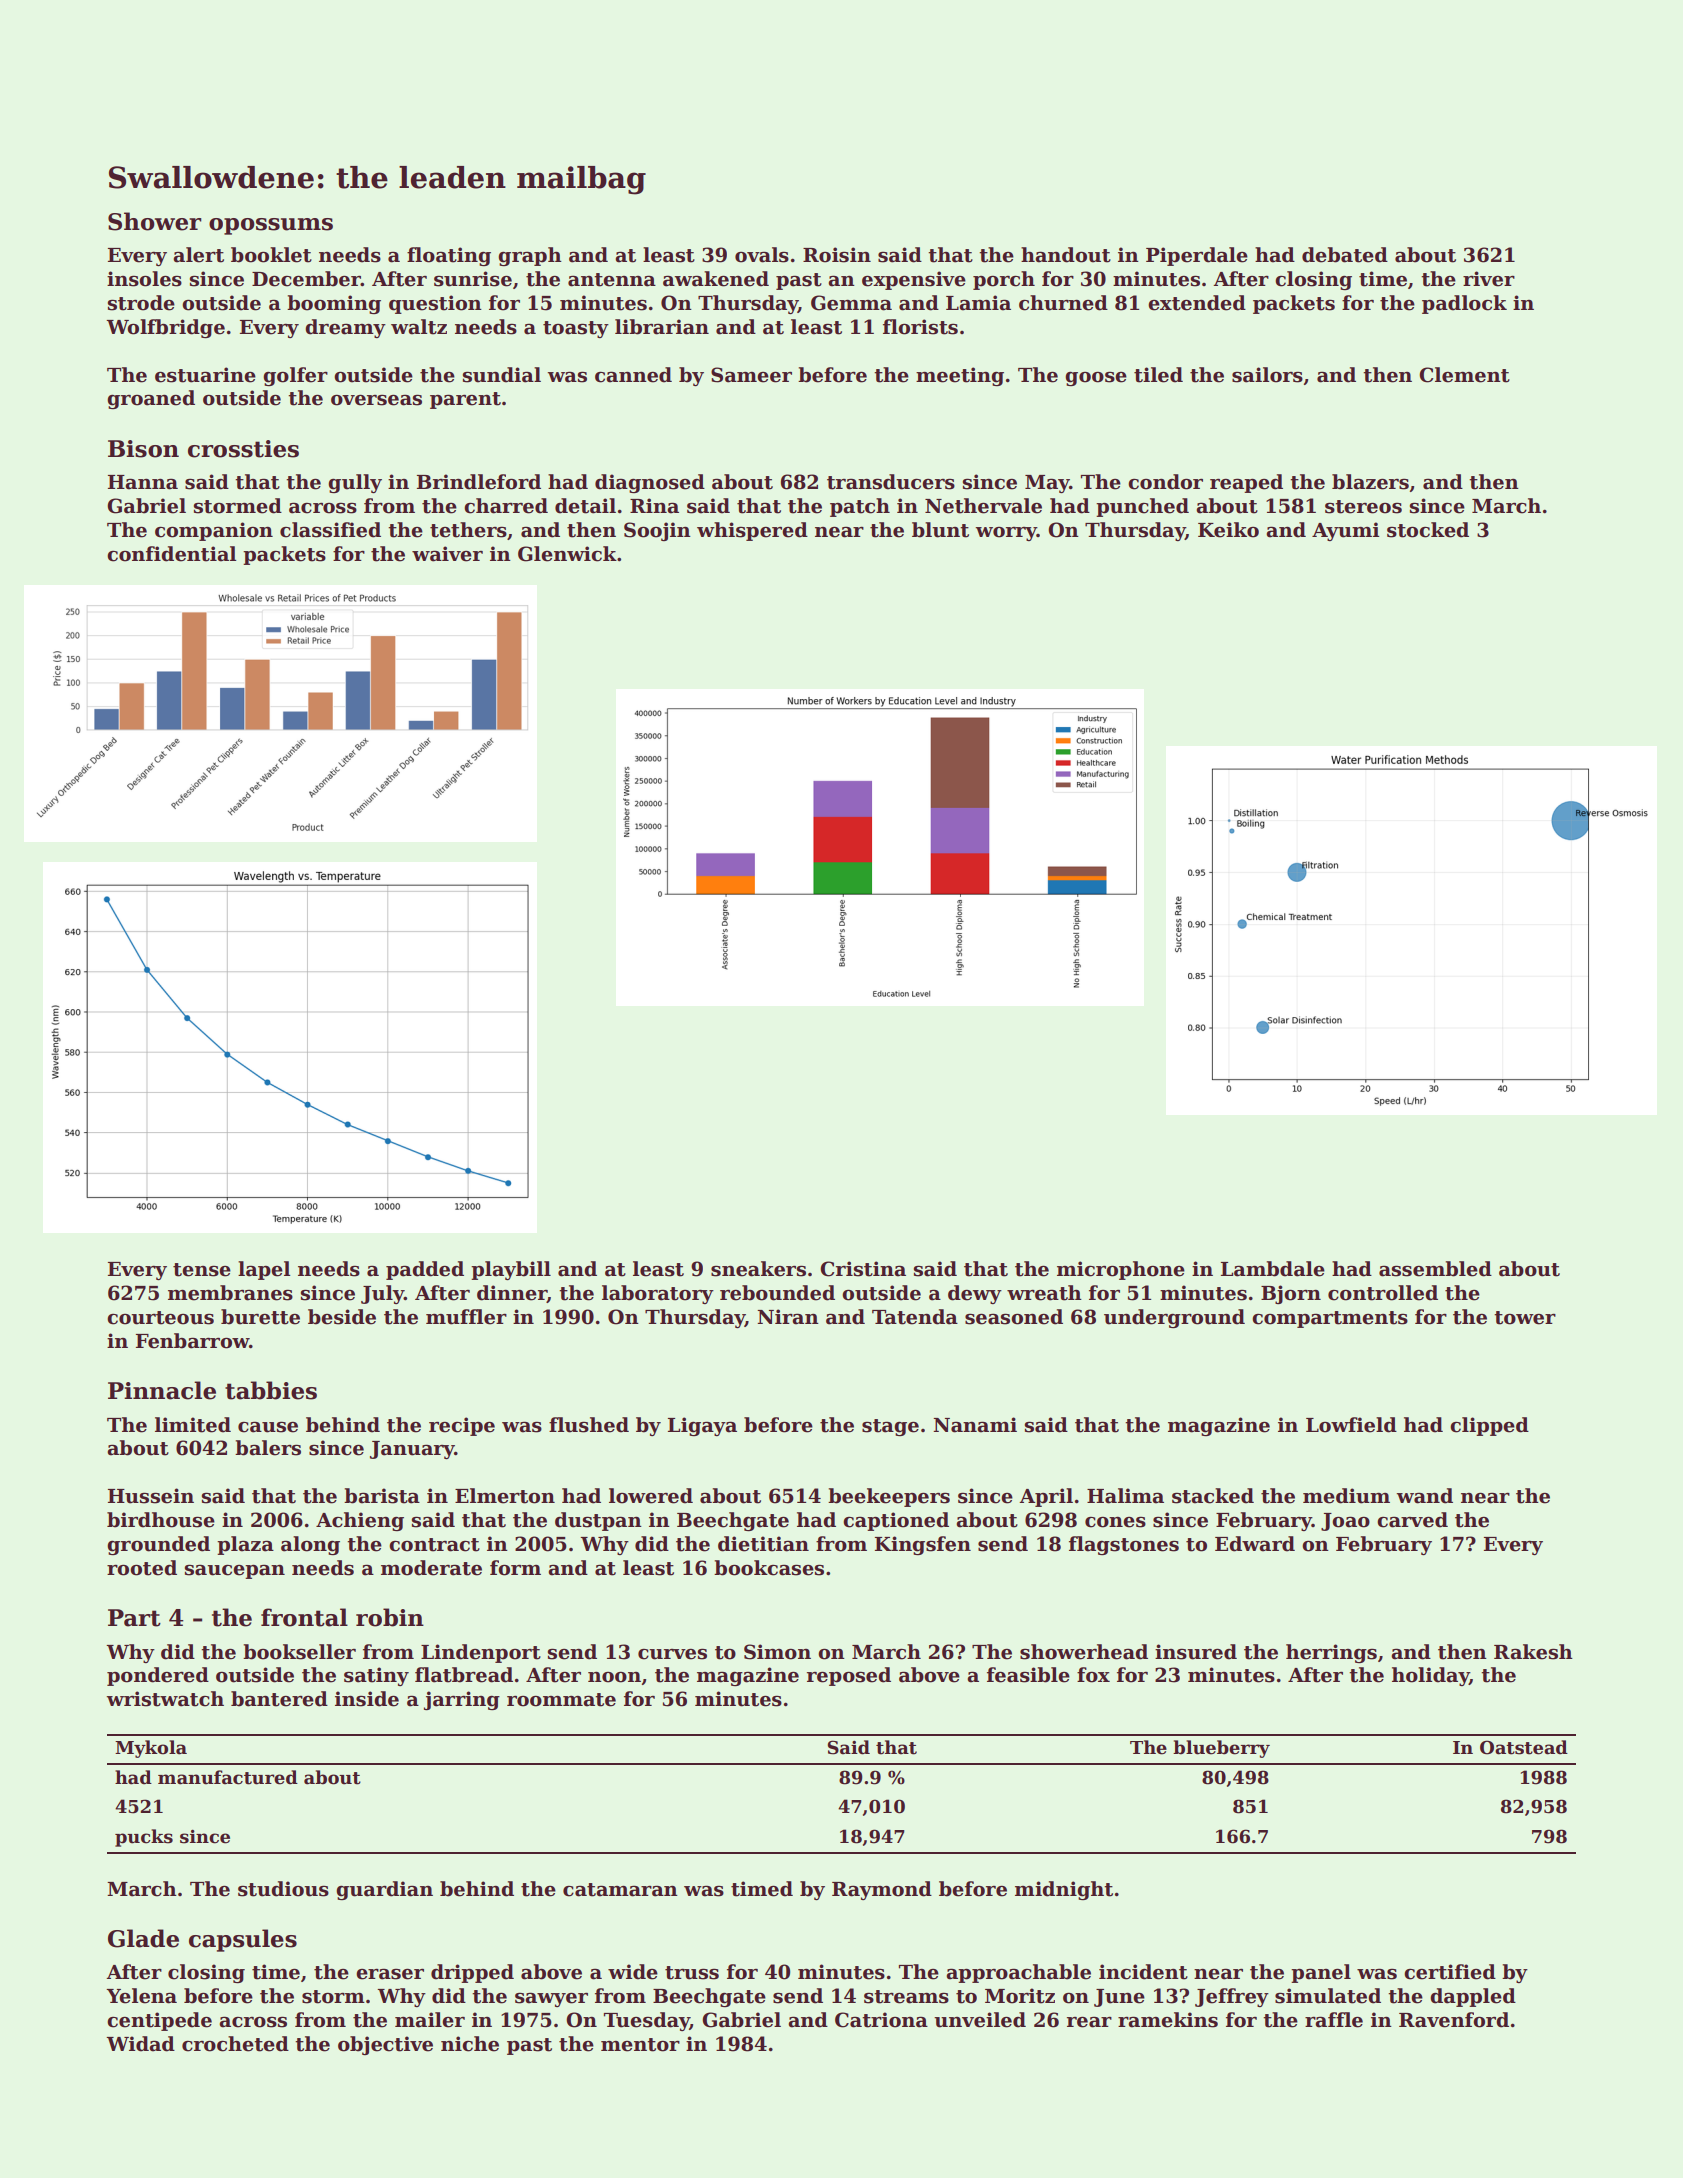 The width and height of the screenshot is (1683, 2178). I want to click on Piperdale, so click(1197, 256).
